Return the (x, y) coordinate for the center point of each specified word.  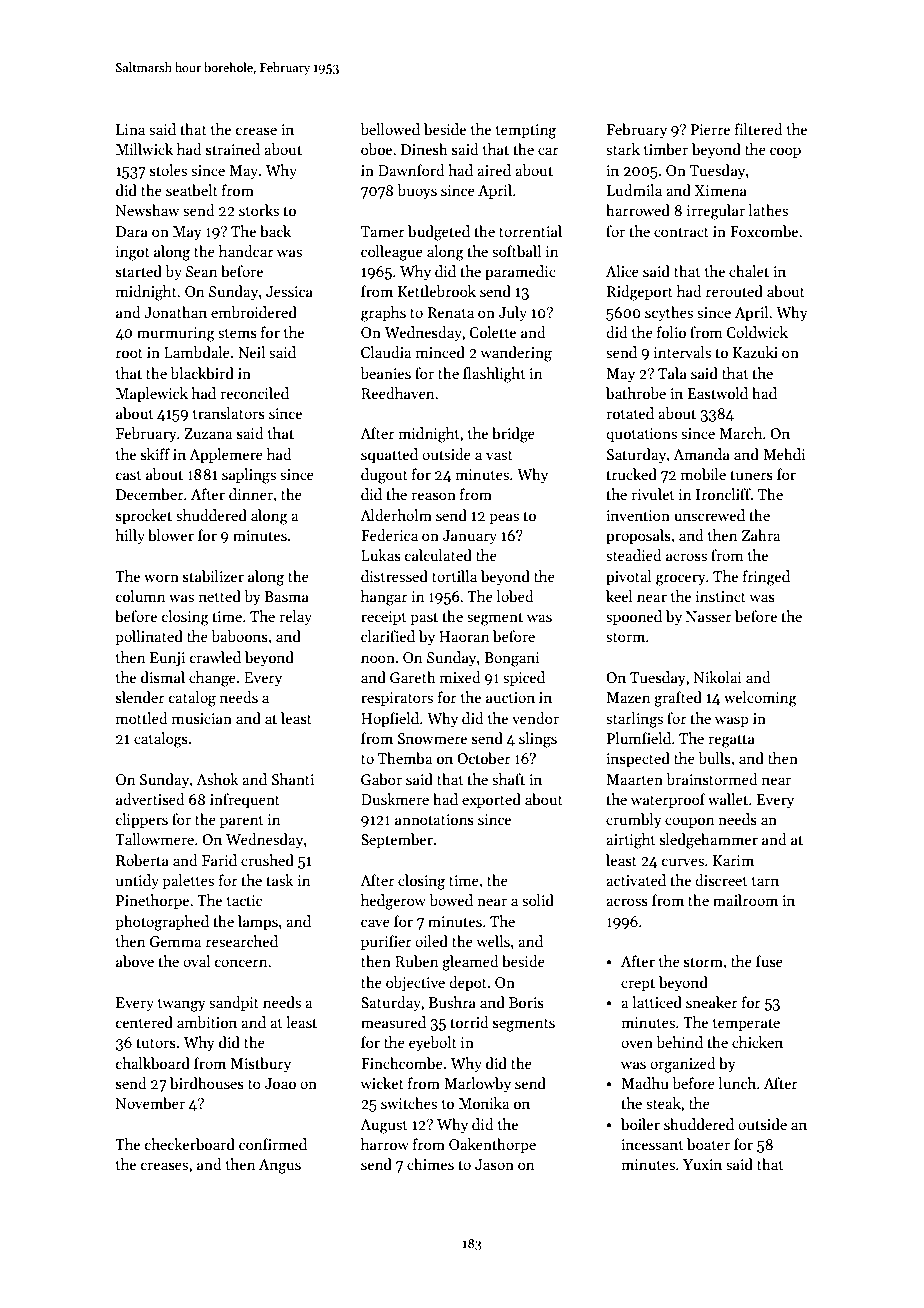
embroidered (254, 312)
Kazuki (755, 352)
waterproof (668, 800)
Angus (280, 1166)
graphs (383, 314)
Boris (526, 1002)
